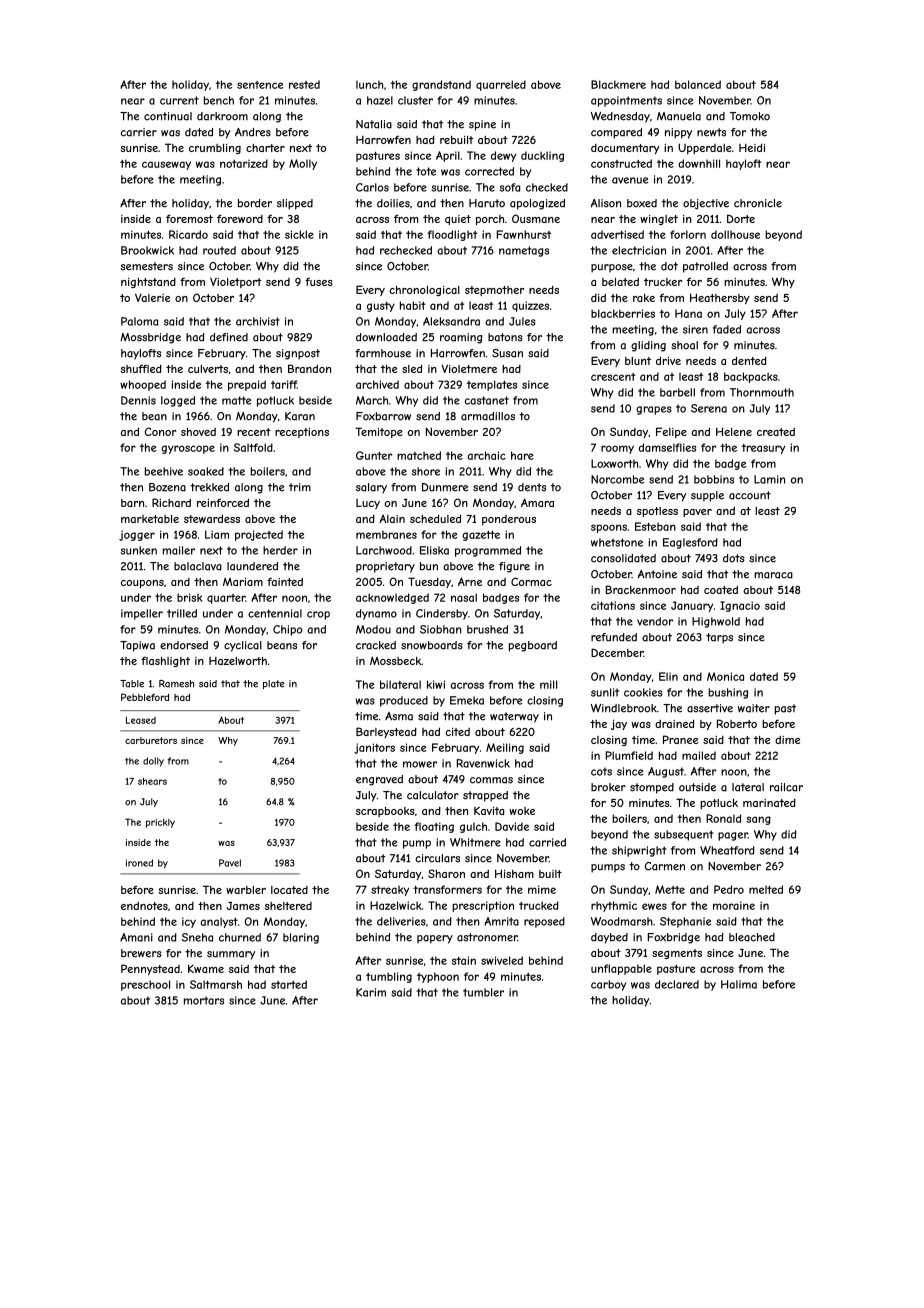 This document has height=1308, width=924. Describe the element at coordinates (501, 85) in the document. I see `quarreled` at that location.
